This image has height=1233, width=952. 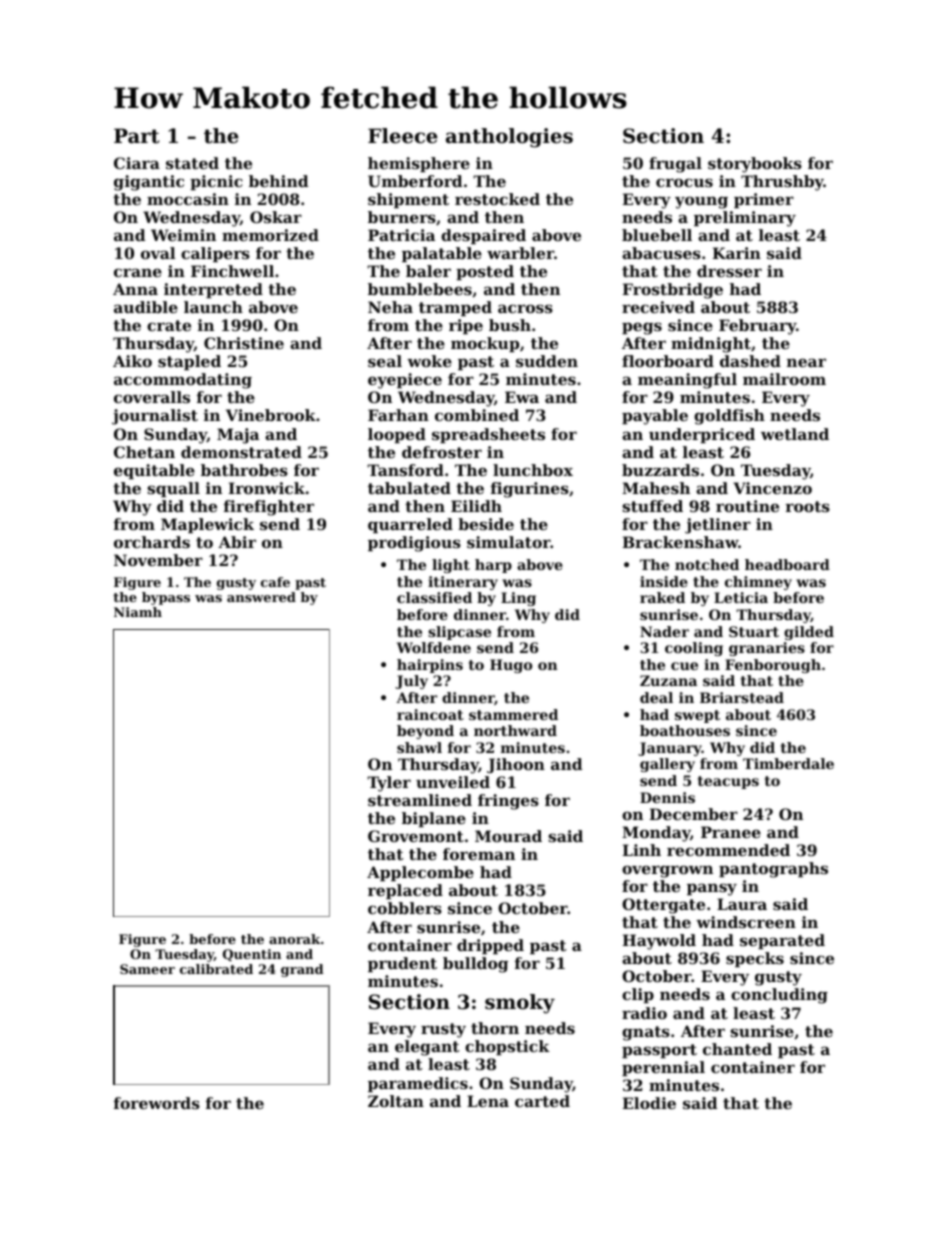 What do you see at coordinates (675, 165) in the image?
I see `frugal` at bounding box center [675, 165].
